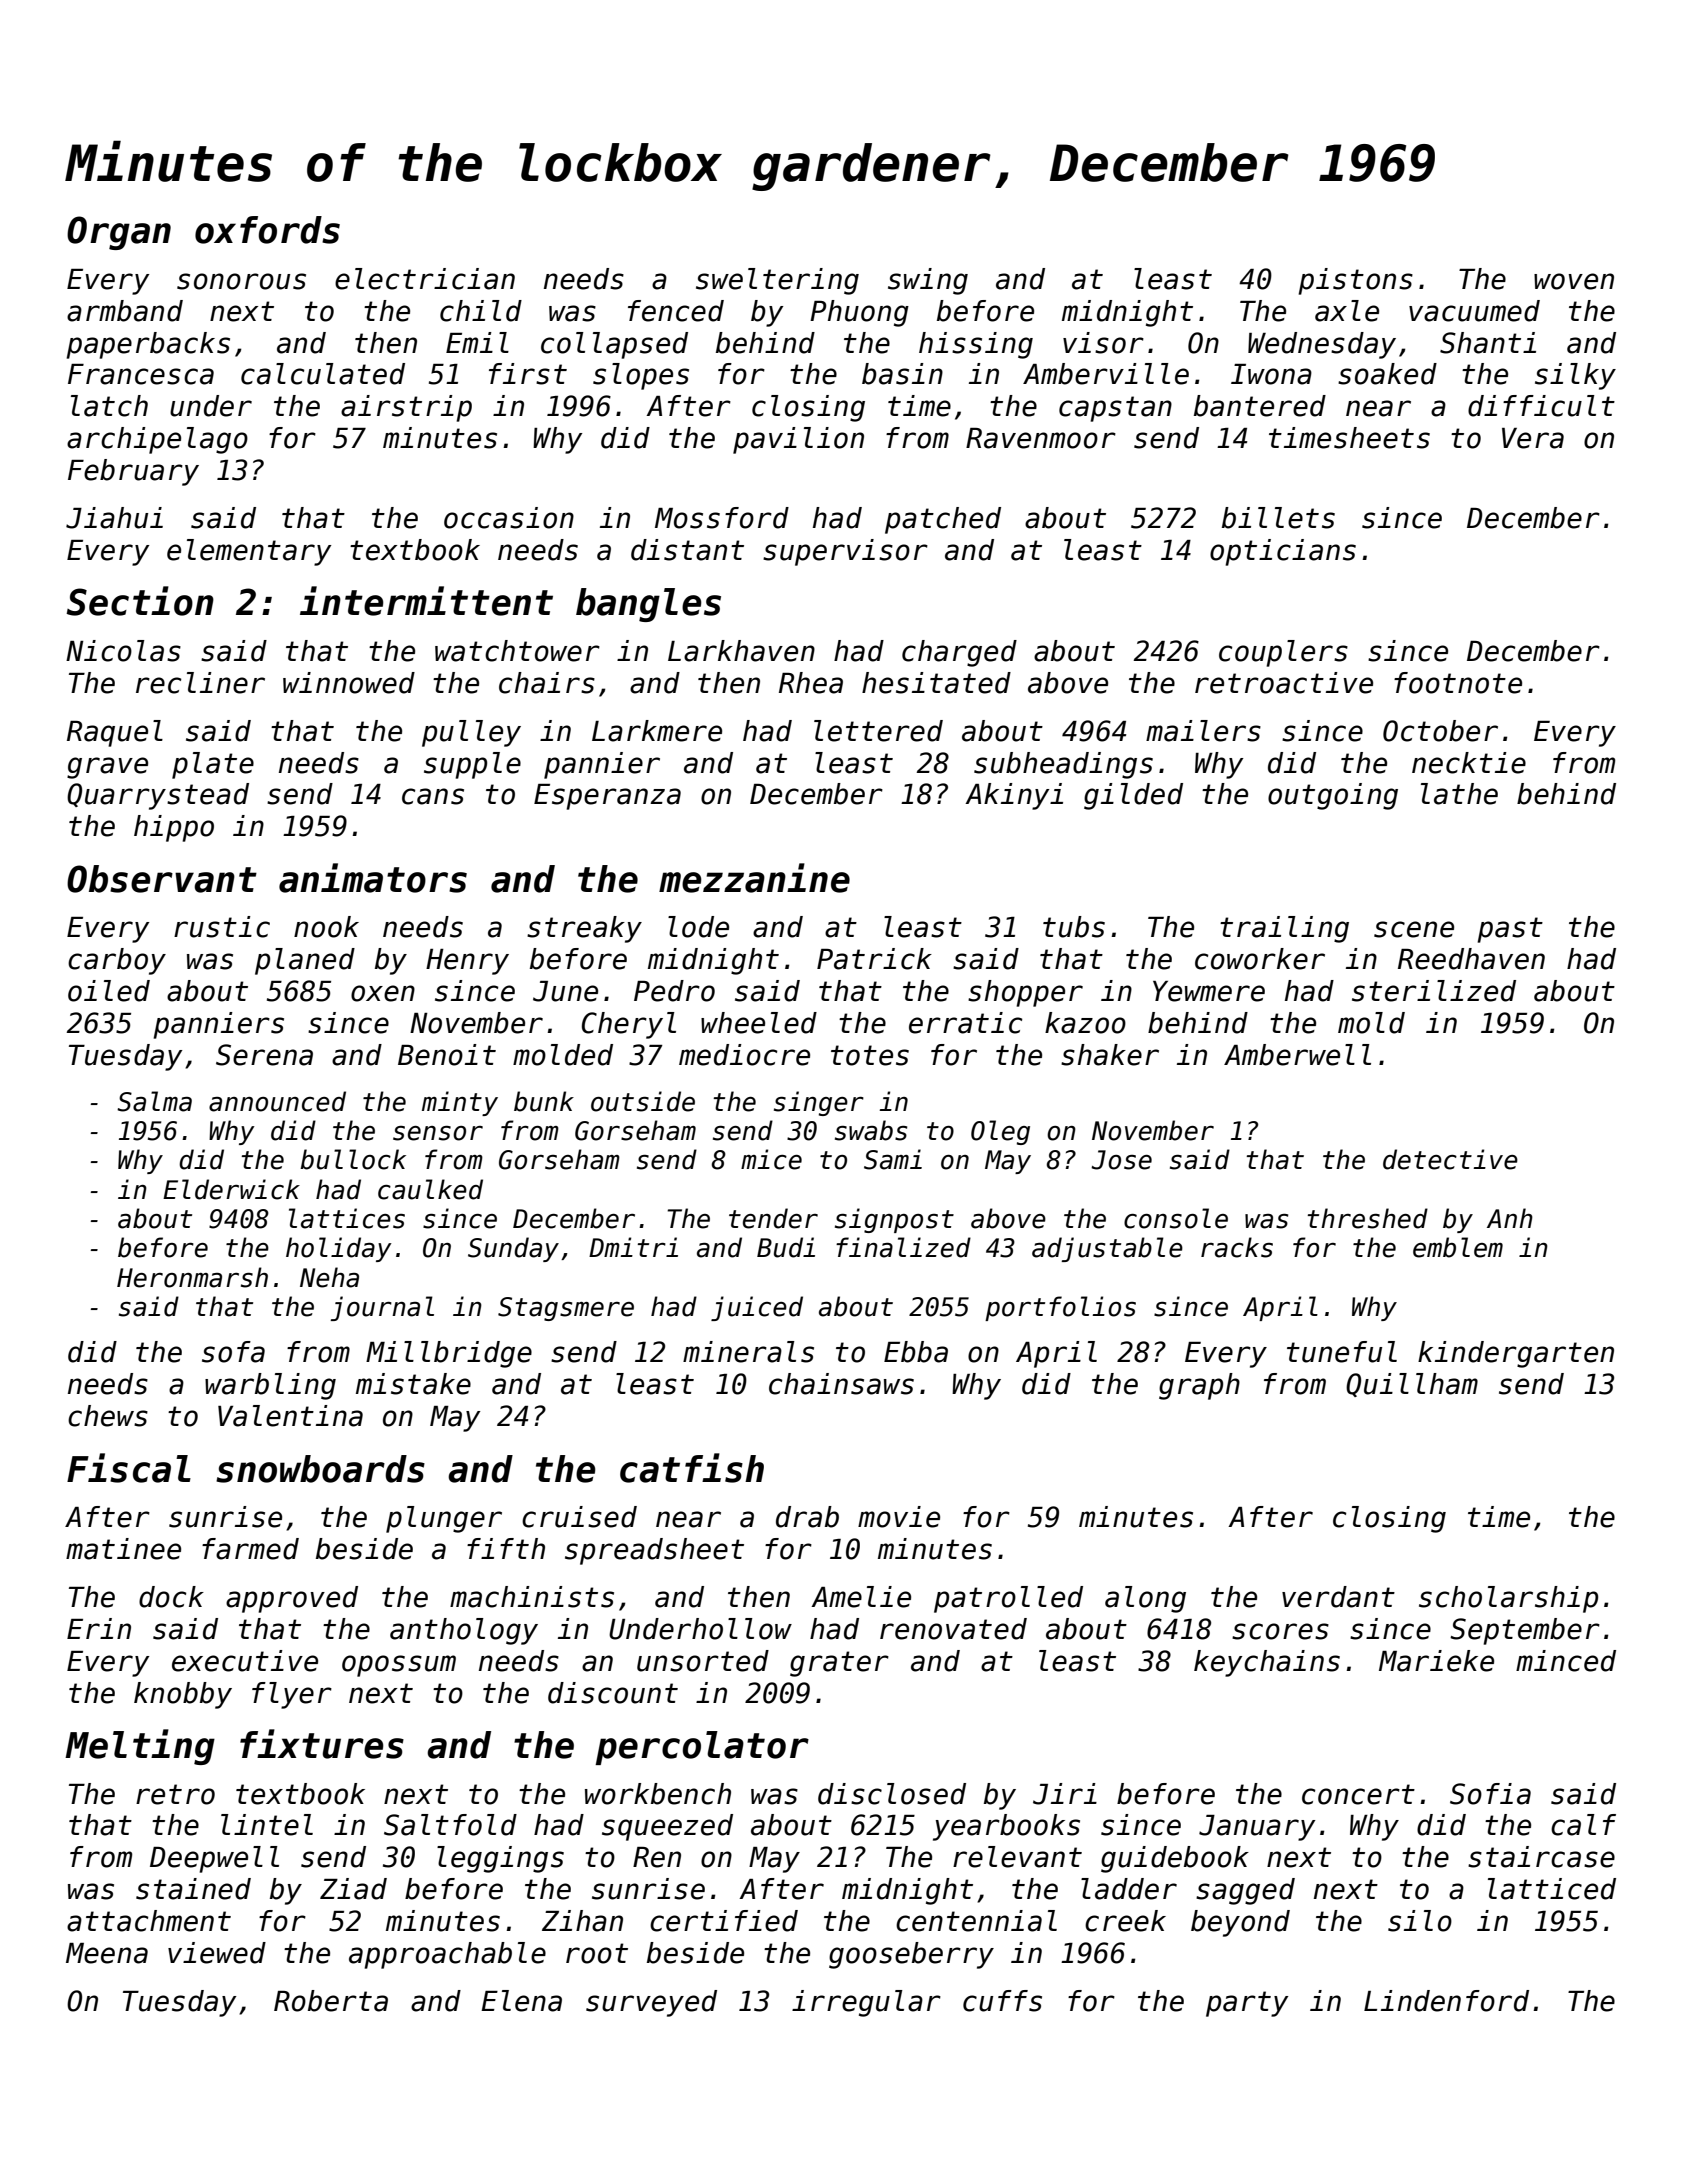 This screenshot has height=2178, width=1683. What do you see at coordinates (1516, 1354) in the screenshot?
I see `kindergarten` at bounding box center [1516, 1354].
